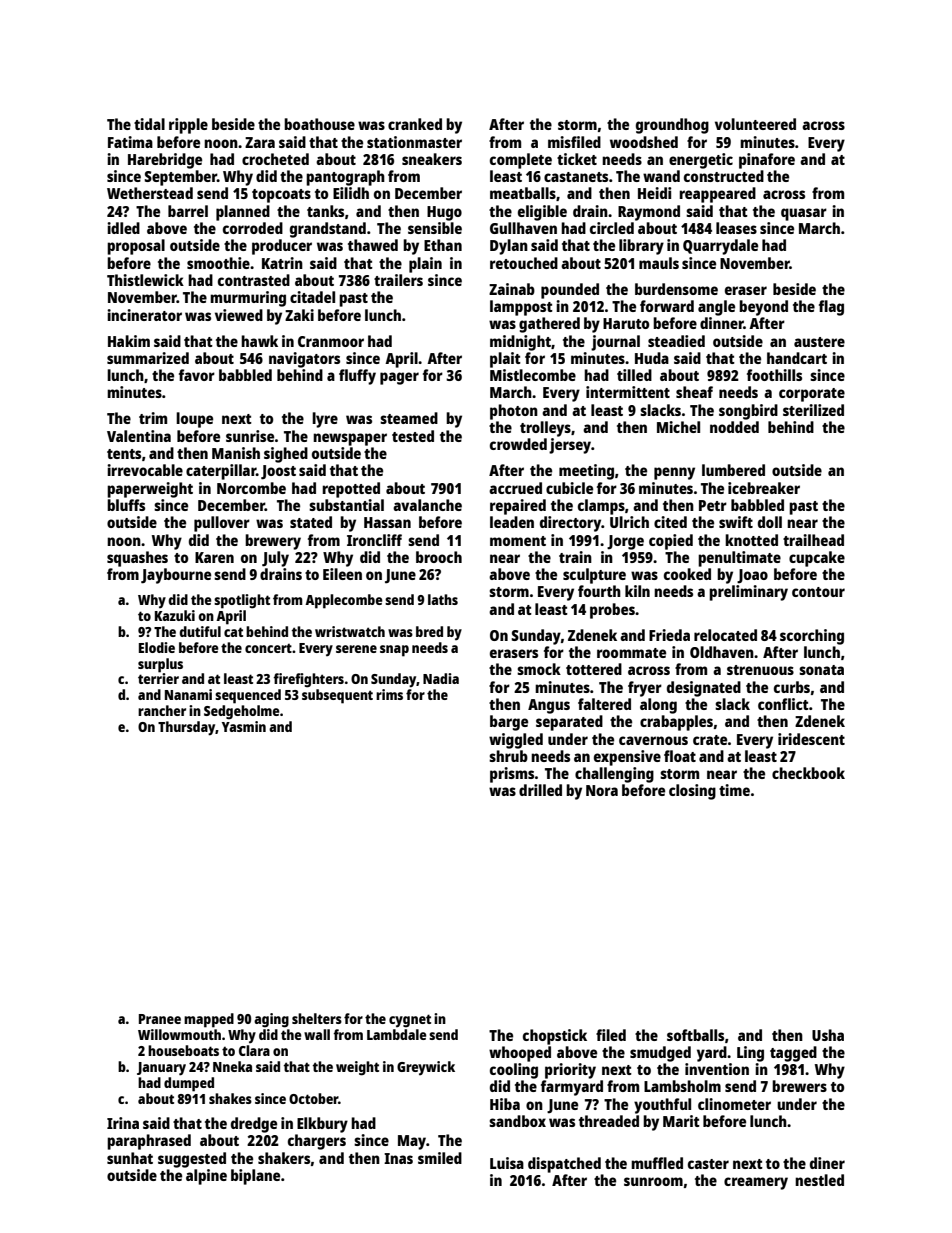 The image size is (952, 1233). I want to click on aging, so click(271, 1020).
